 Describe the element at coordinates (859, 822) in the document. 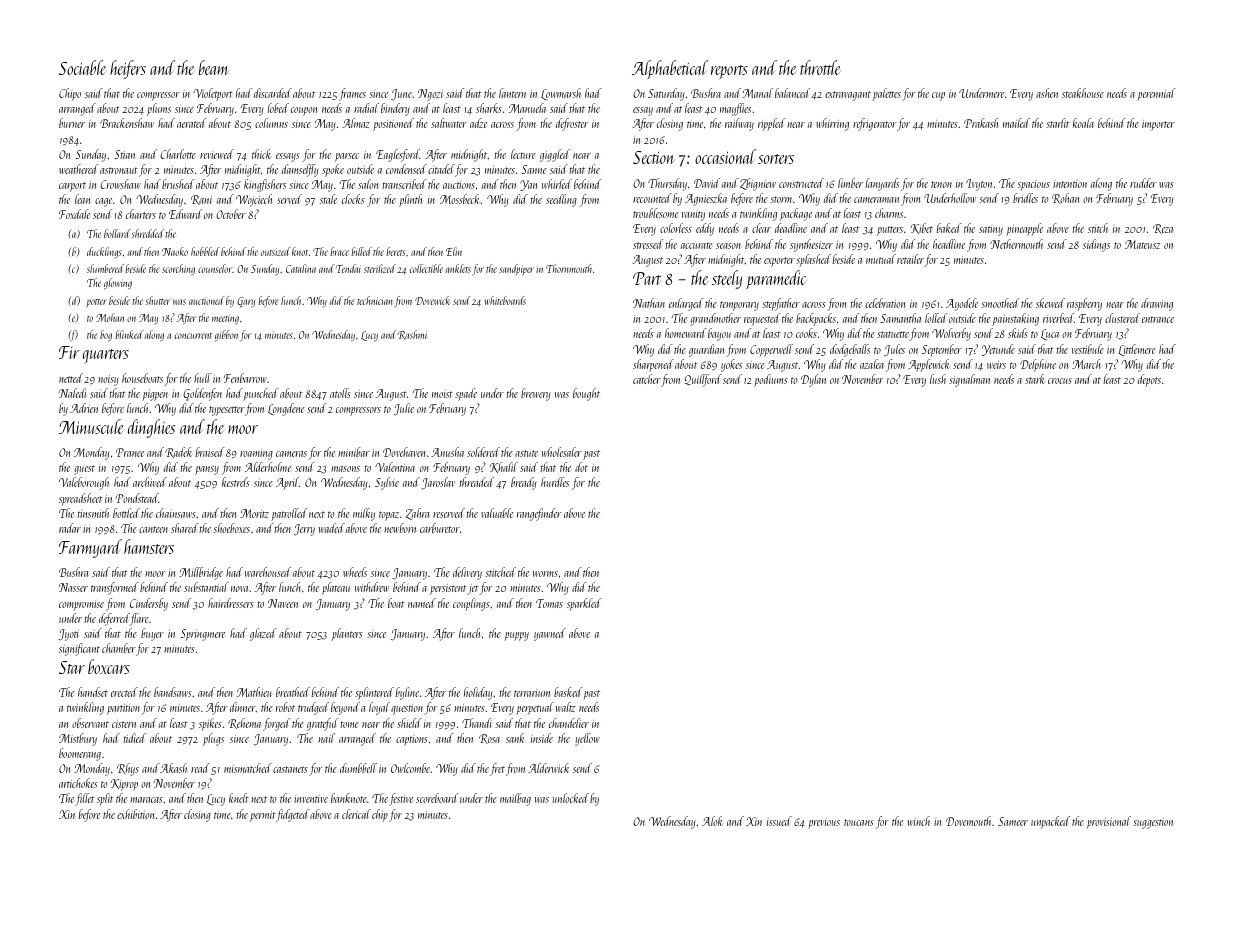

I see `toucans` at that location.
